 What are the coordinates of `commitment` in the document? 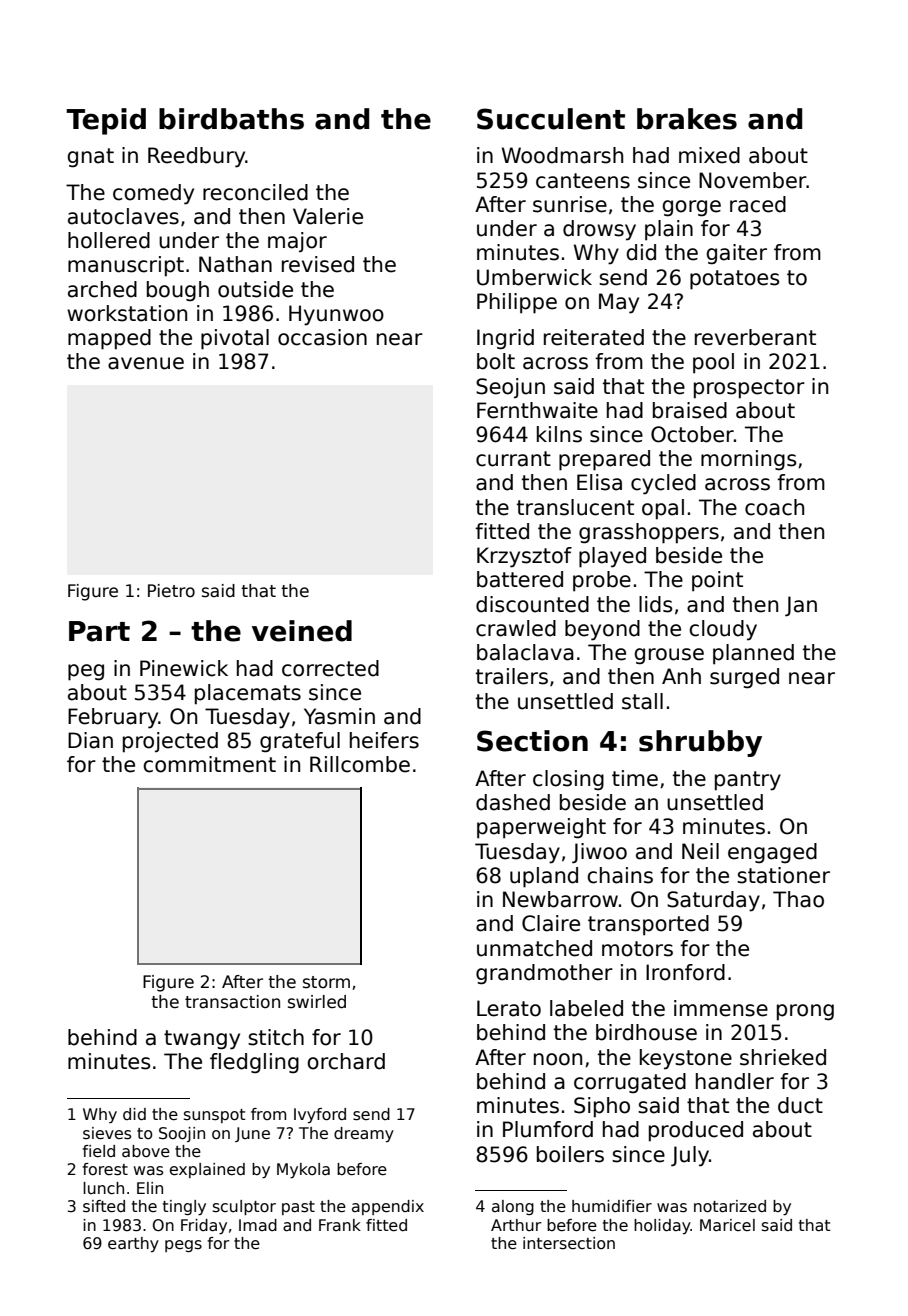 It's located at (209, 764).
